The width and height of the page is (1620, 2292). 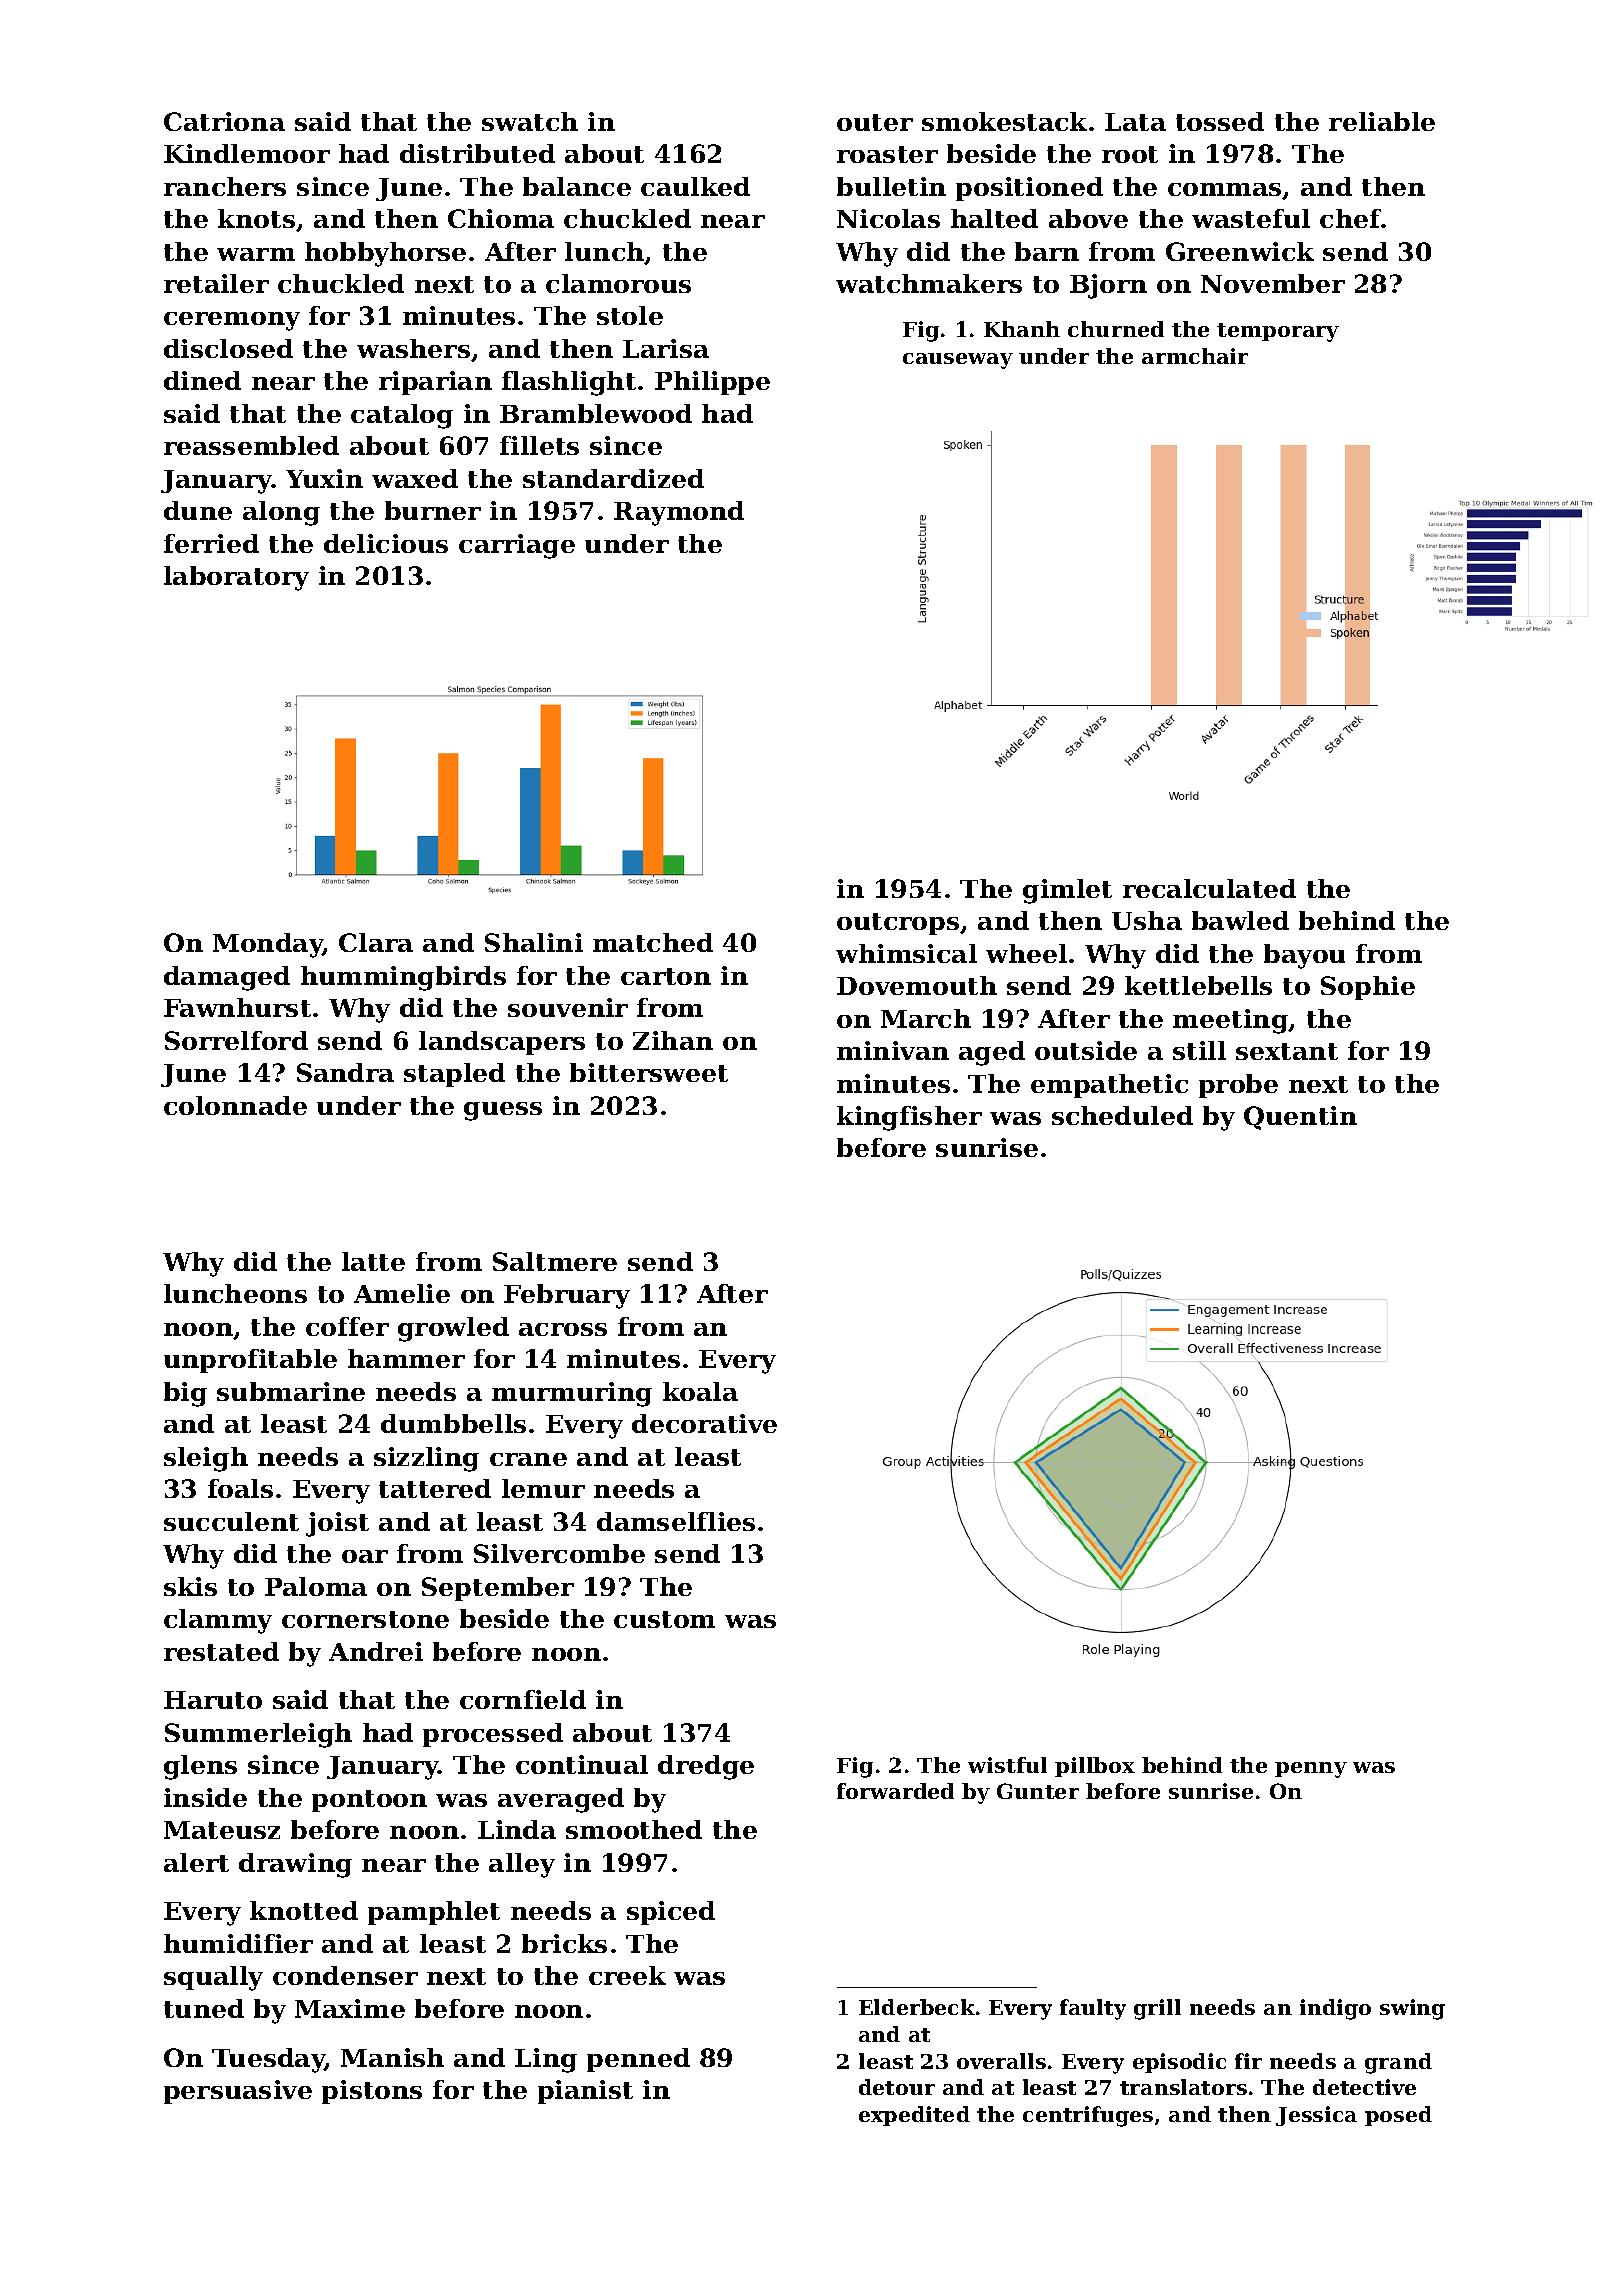 What do you see at coordinates (653, 942) in the page?
I see `matched` at bounding box center [653, 942].
